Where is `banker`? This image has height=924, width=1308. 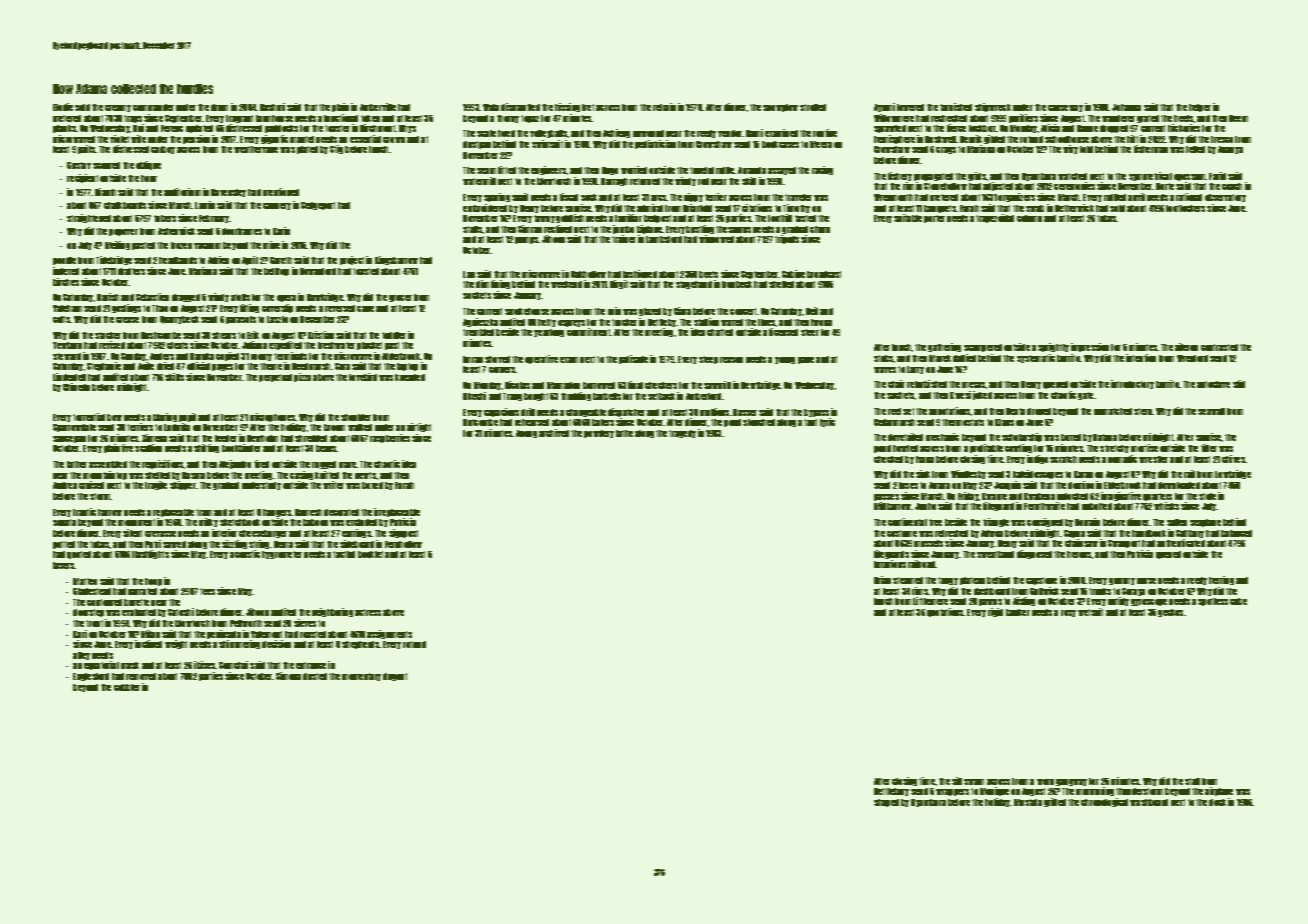 banker is located at coordinates (1018, 612).
